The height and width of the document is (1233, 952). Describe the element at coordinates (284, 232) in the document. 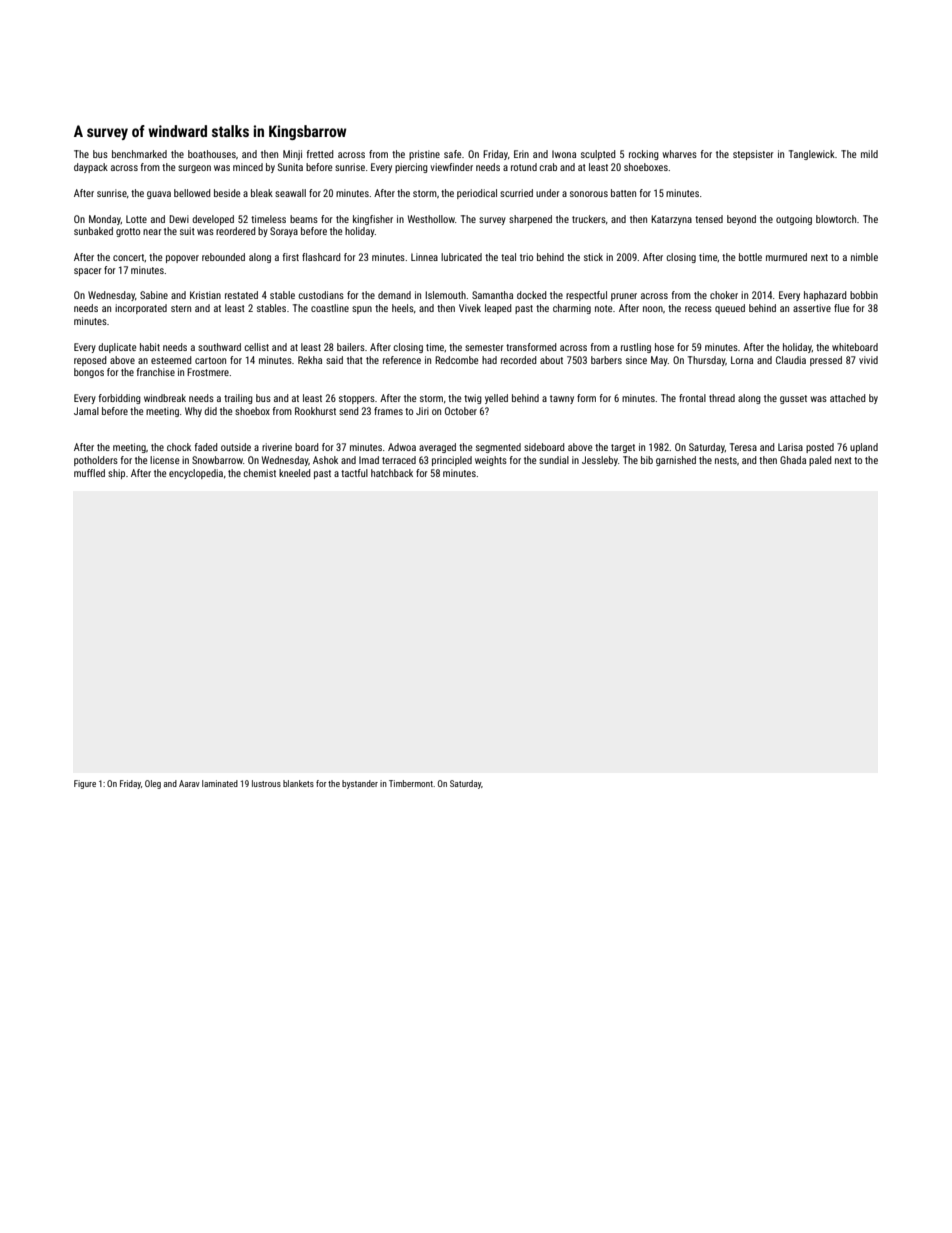

I see `Soraya` at that location.
